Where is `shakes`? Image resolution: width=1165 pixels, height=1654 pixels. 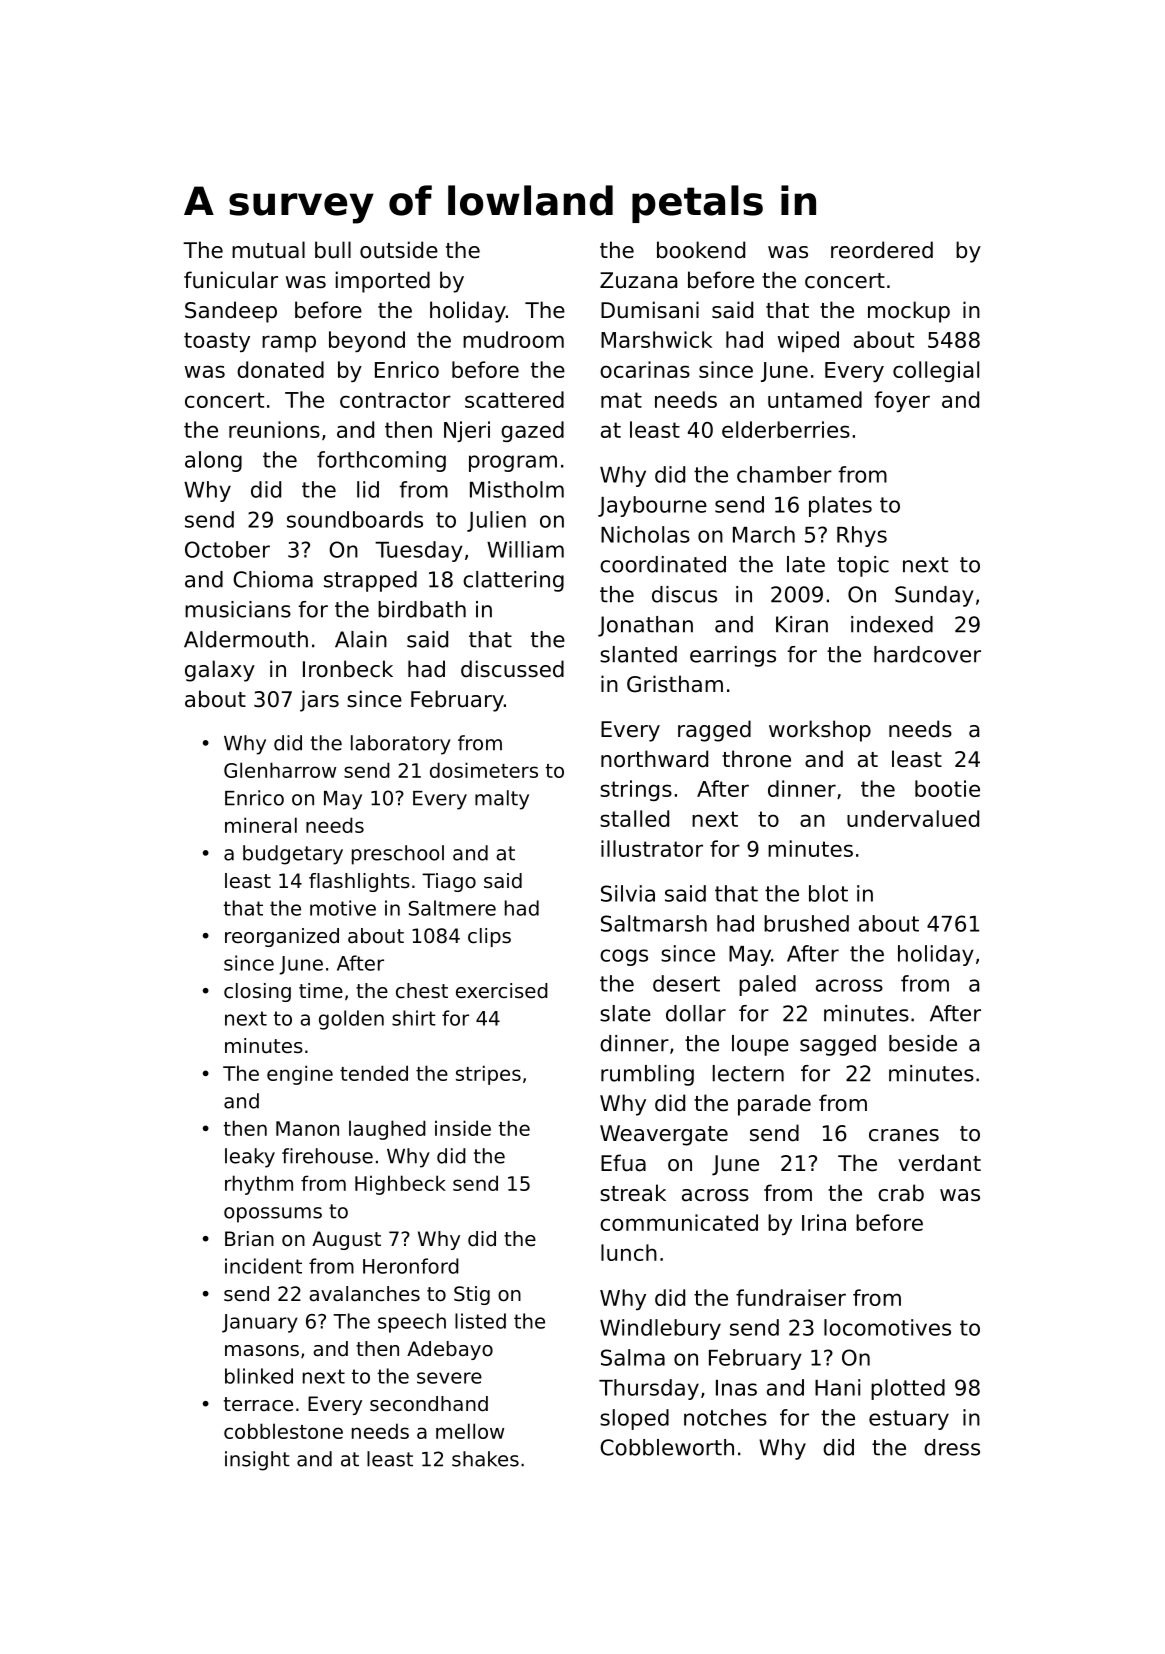 shakes is located at coordinates (485, 1459).
